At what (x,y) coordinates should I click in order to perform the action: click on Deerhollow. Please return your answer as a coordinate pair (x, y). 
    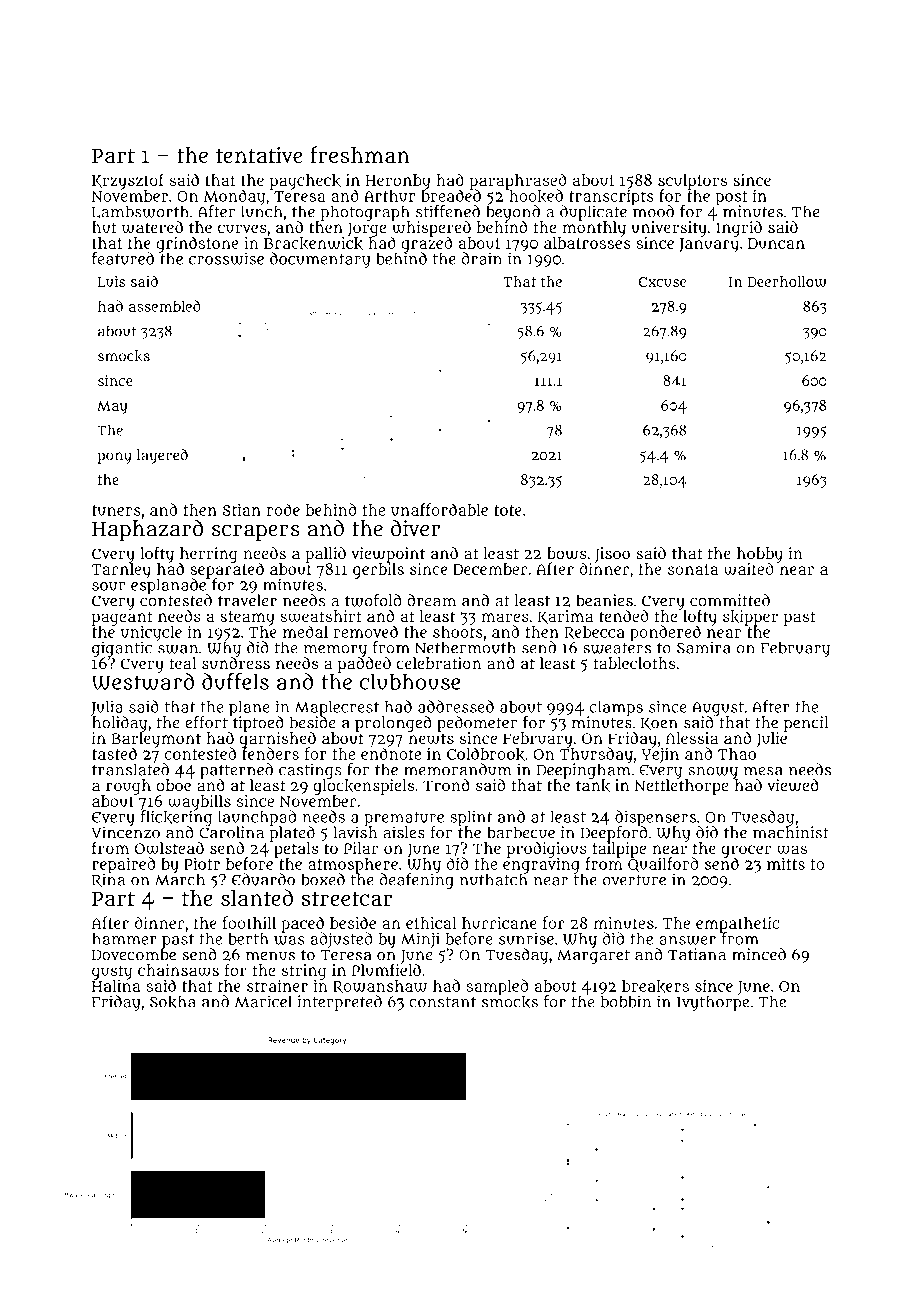
    Looking at the image, I should click on (787, 281).
